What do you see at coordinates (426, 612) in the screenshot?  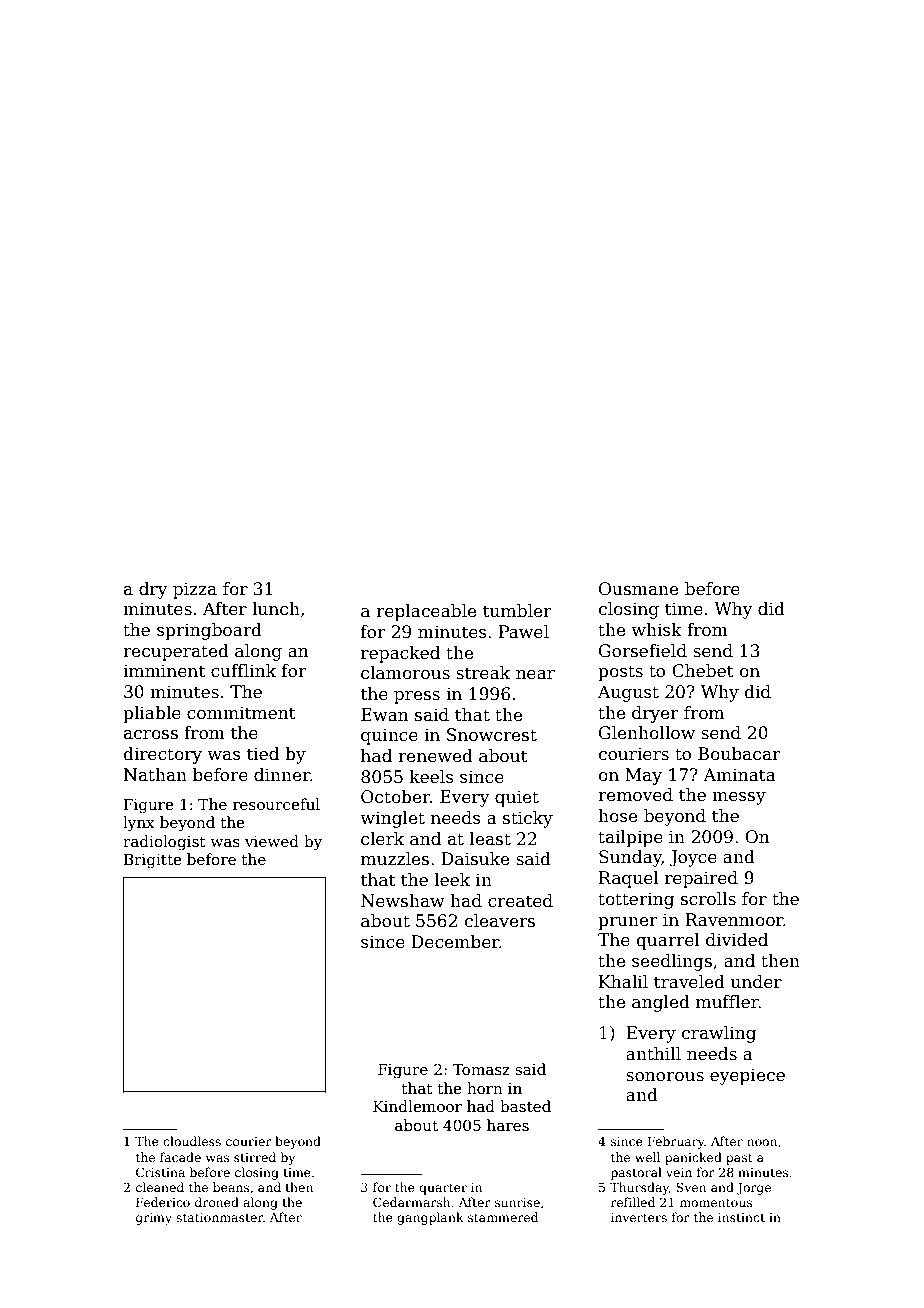 I see `replaceable` at bounding box center [426, 612].
